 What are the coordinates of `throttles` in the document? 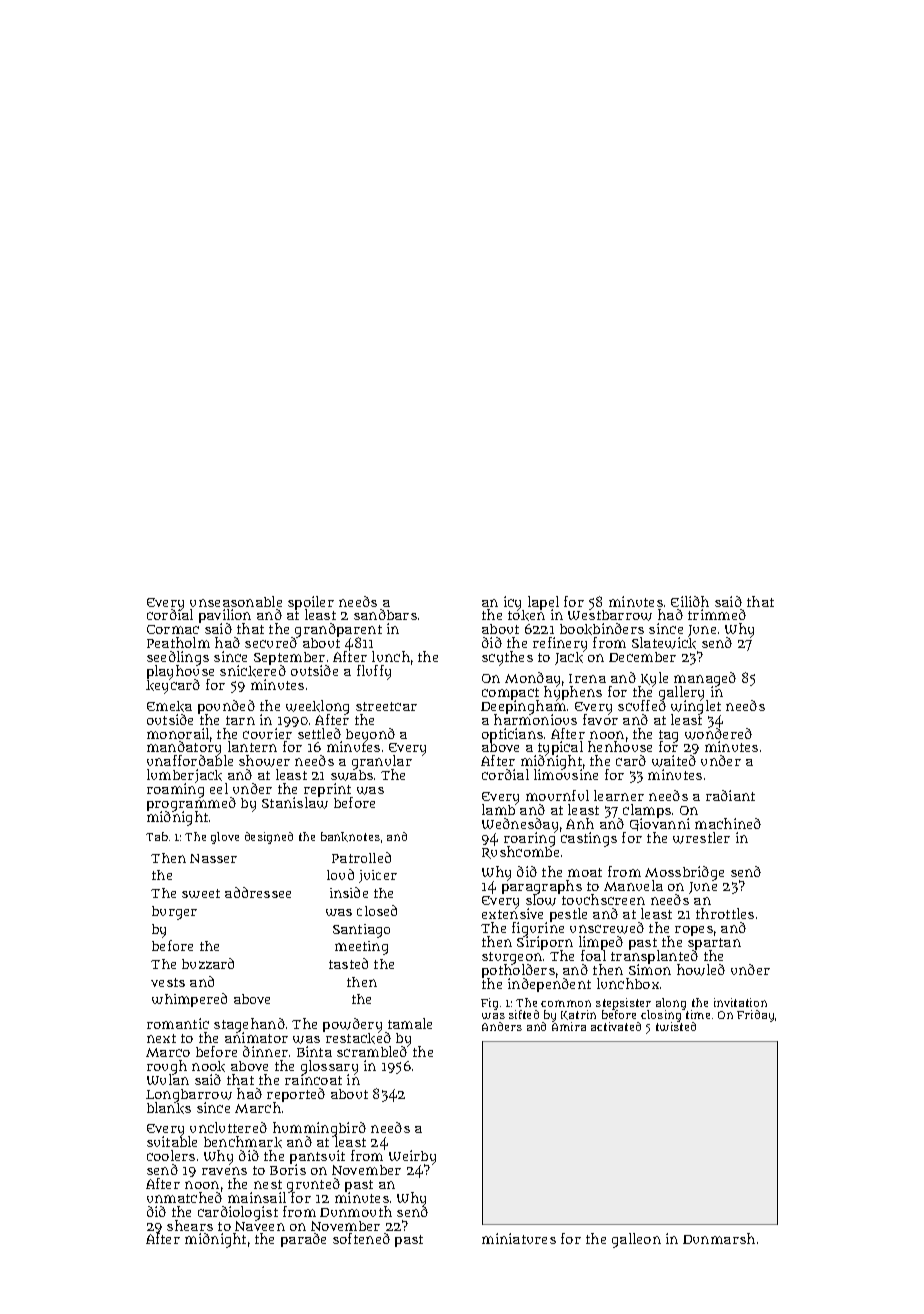 It's located at (725, 913).
